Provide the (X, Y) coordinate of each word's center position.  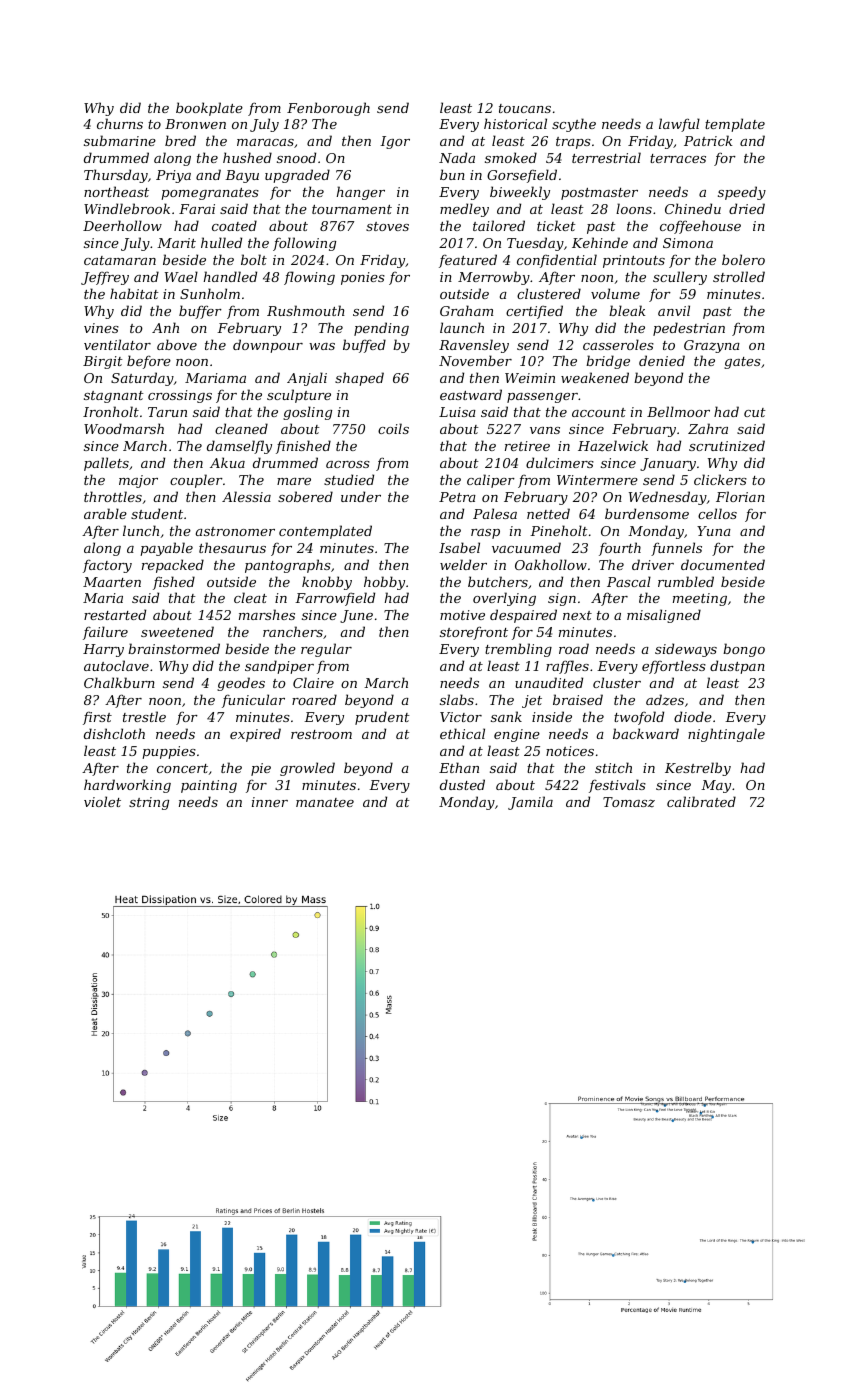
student (157, 513)
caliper (491, 481)
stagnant (114, 397)
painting (209, 786)
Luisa (457, 412)
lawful (679, 125)
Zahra (708, 428)
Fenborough (328, 109)
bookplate (209, 109)
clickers (720, 479)
